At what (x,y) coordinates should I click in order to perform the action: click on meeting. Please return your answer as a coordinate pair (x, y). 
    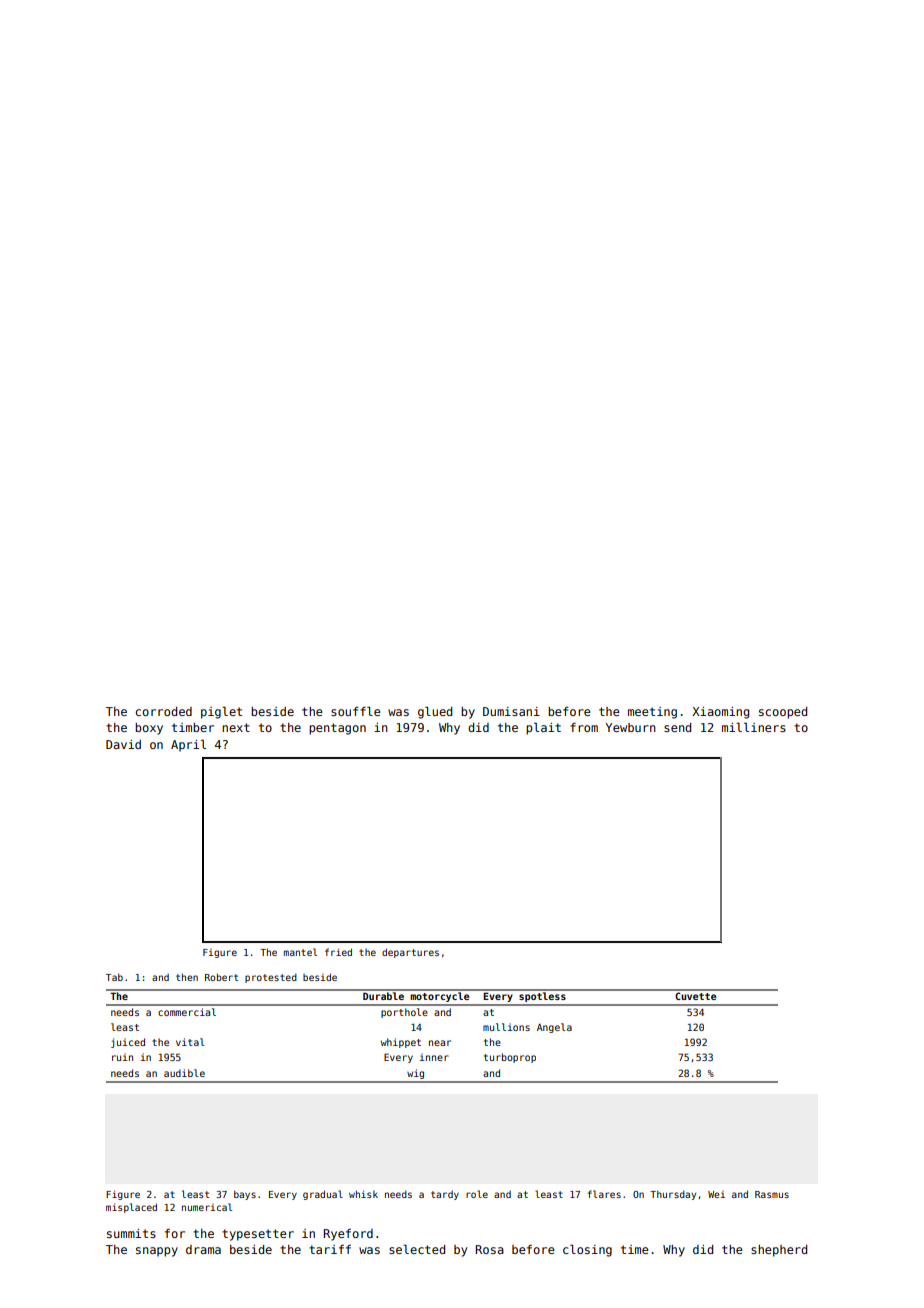
    Looking at the image, I should click on (652, 713).
